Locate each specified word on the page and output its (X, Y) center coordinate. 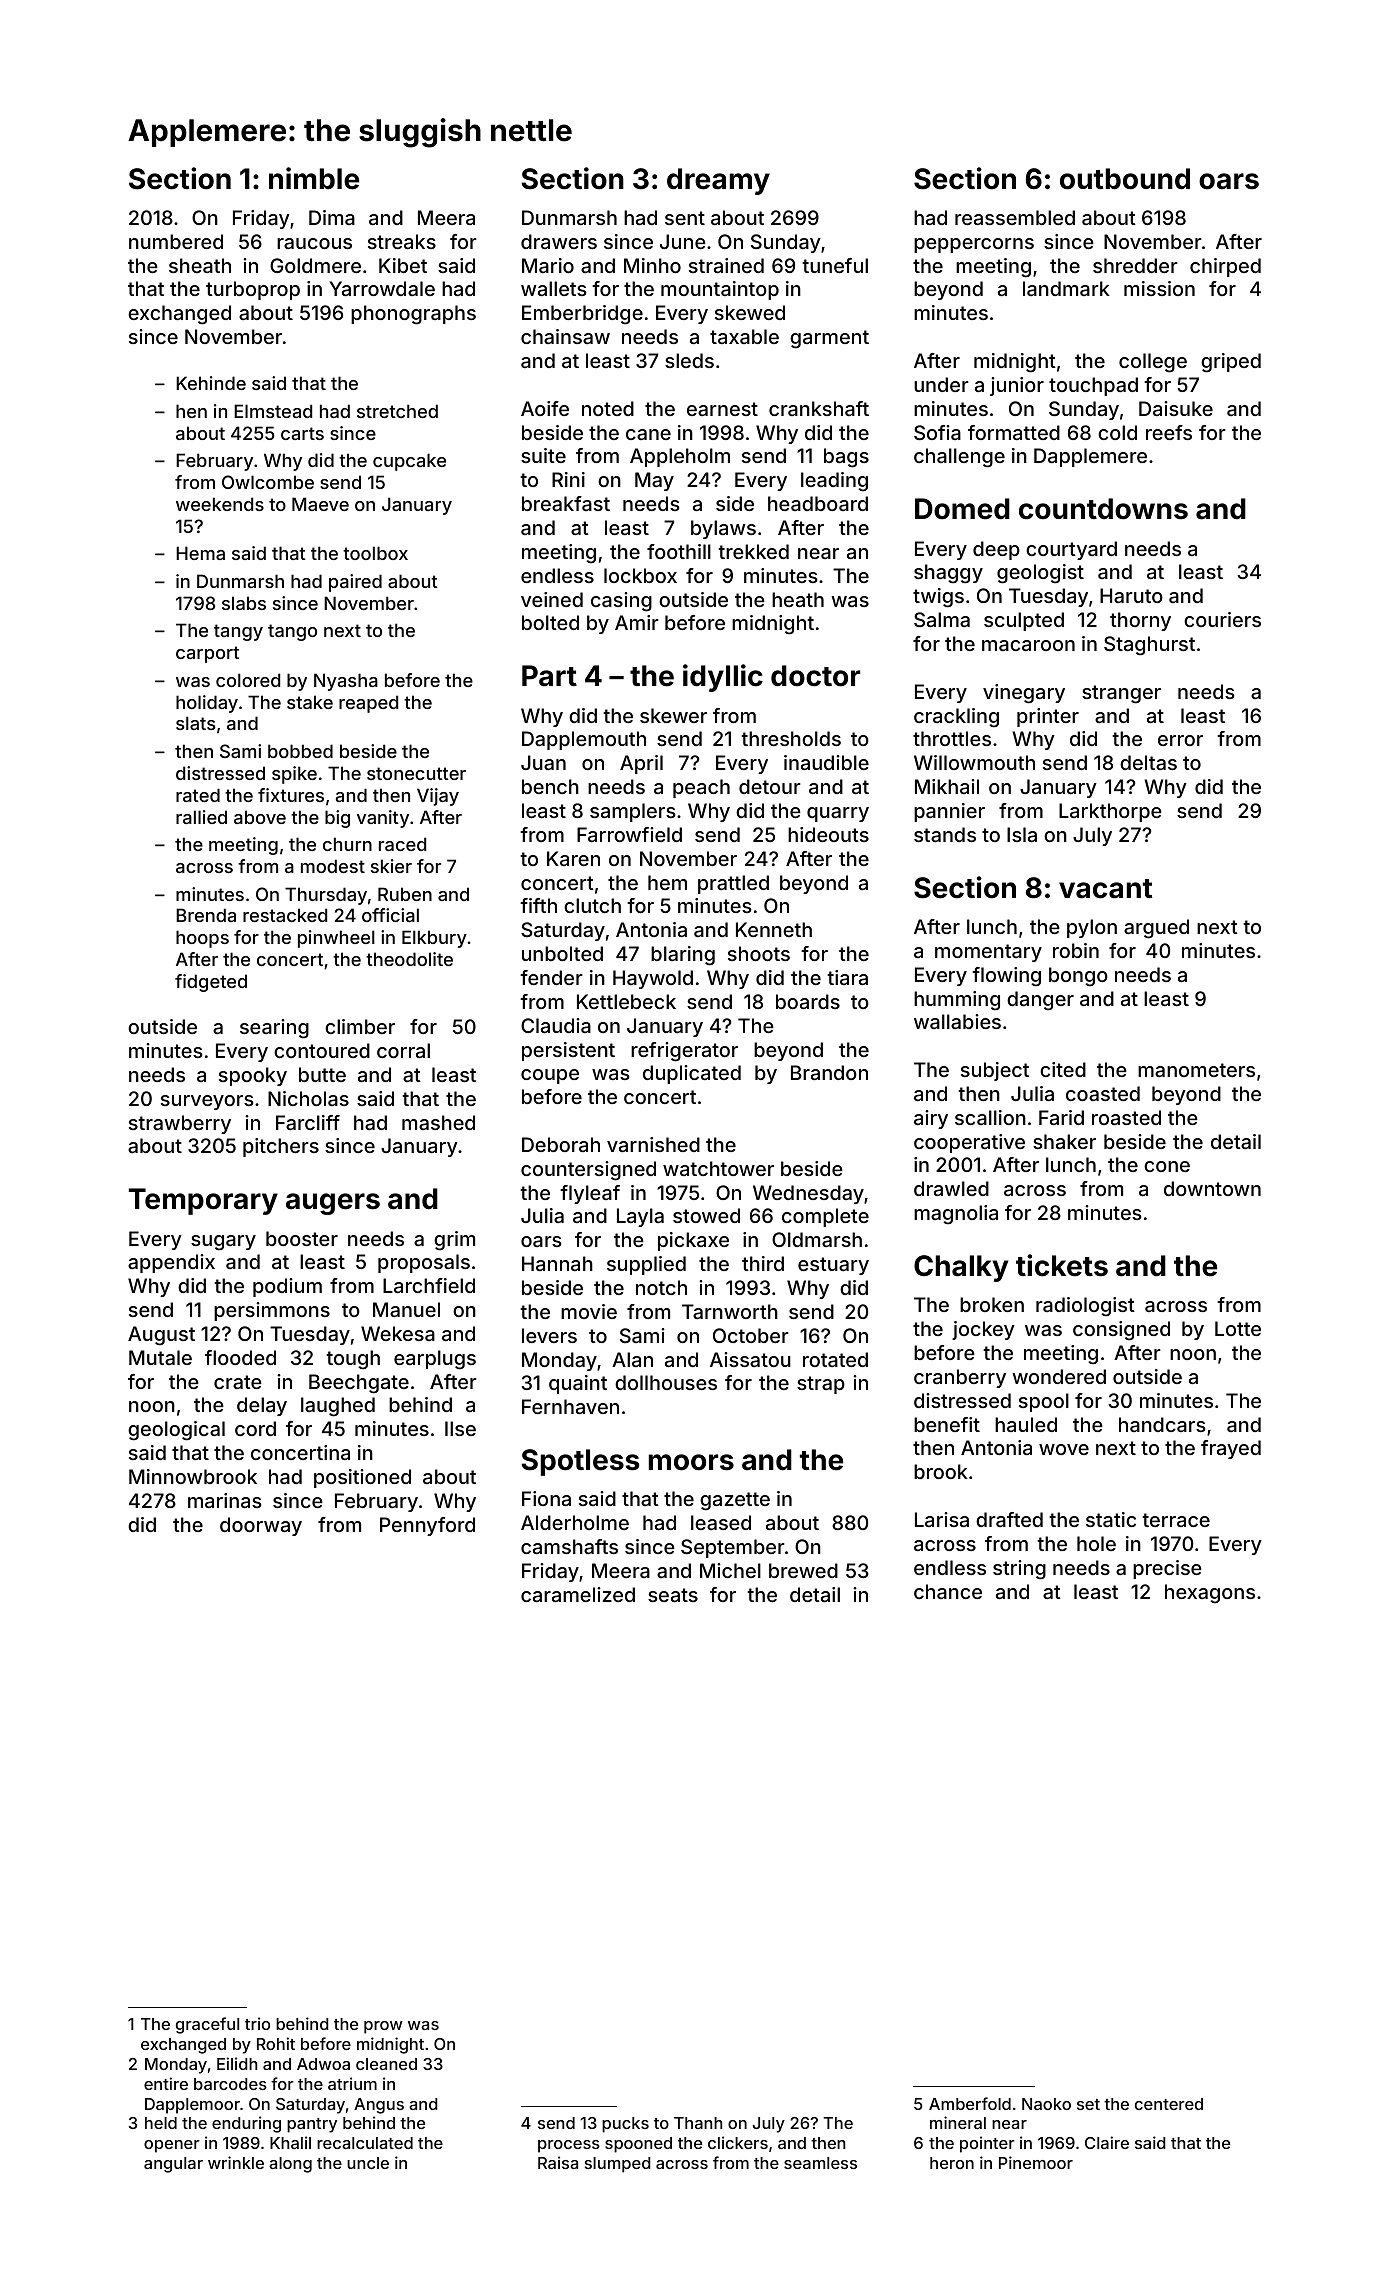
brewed (803, 1570)
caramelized (578, 1594)
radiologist (1085, 1307)
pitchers (281, 1147)
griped (1231, 363)
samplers (633, 812)
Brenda (206, 915)
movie (589, 1311)
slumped (618, 2165)
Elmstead (273, 411)
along (290, 2165)
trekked (753, 551)
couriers (1222, 619)
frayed (1231, 1449)
